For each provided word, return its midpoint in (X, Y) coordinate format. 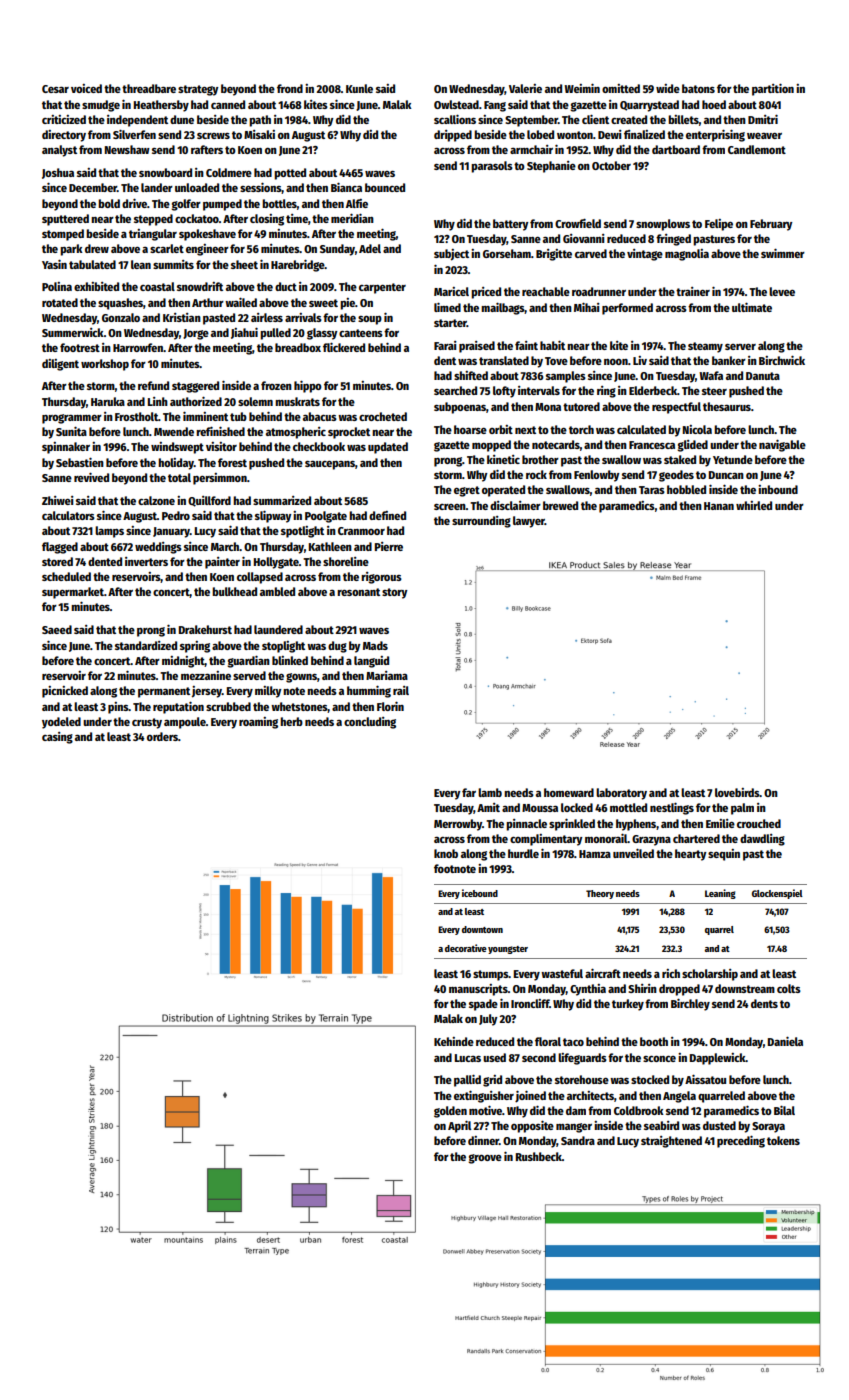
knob (446, 853)
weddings (158, 548)
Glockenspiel (777, 894)
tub (238, 416)
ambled (277, 591)
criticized (64, 119)
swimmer (783, 253)
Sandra (578, 1140)
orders (162, 736)
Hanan (719, 506)
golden (450, 1112)
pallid (467, 1080)
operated (503, 491)
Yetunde (733, 459)
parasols (492, 167)
